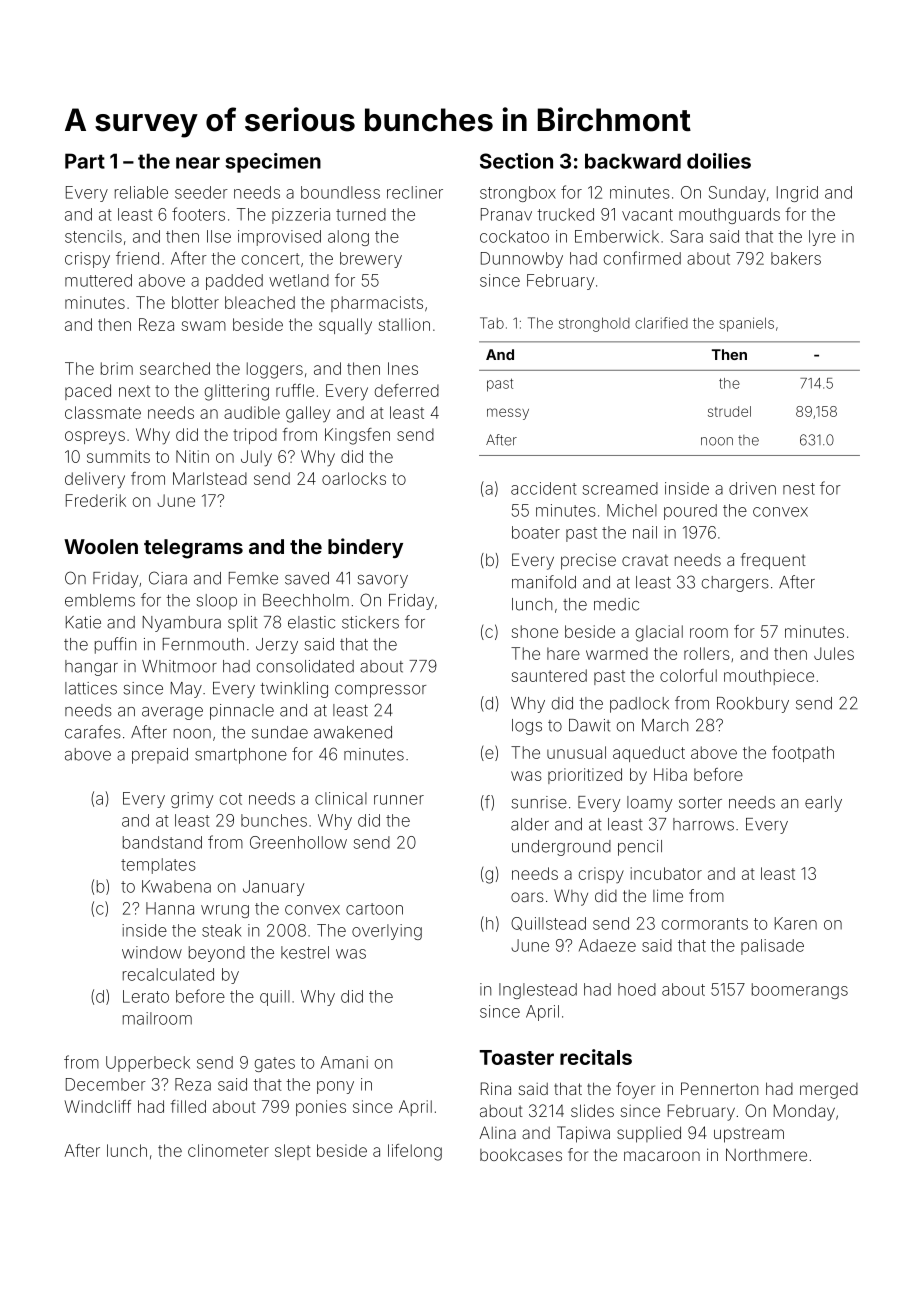  What do you see at coordinates (370, 622) in the page?
I see `stickers` at bounding box center [370, 622].
